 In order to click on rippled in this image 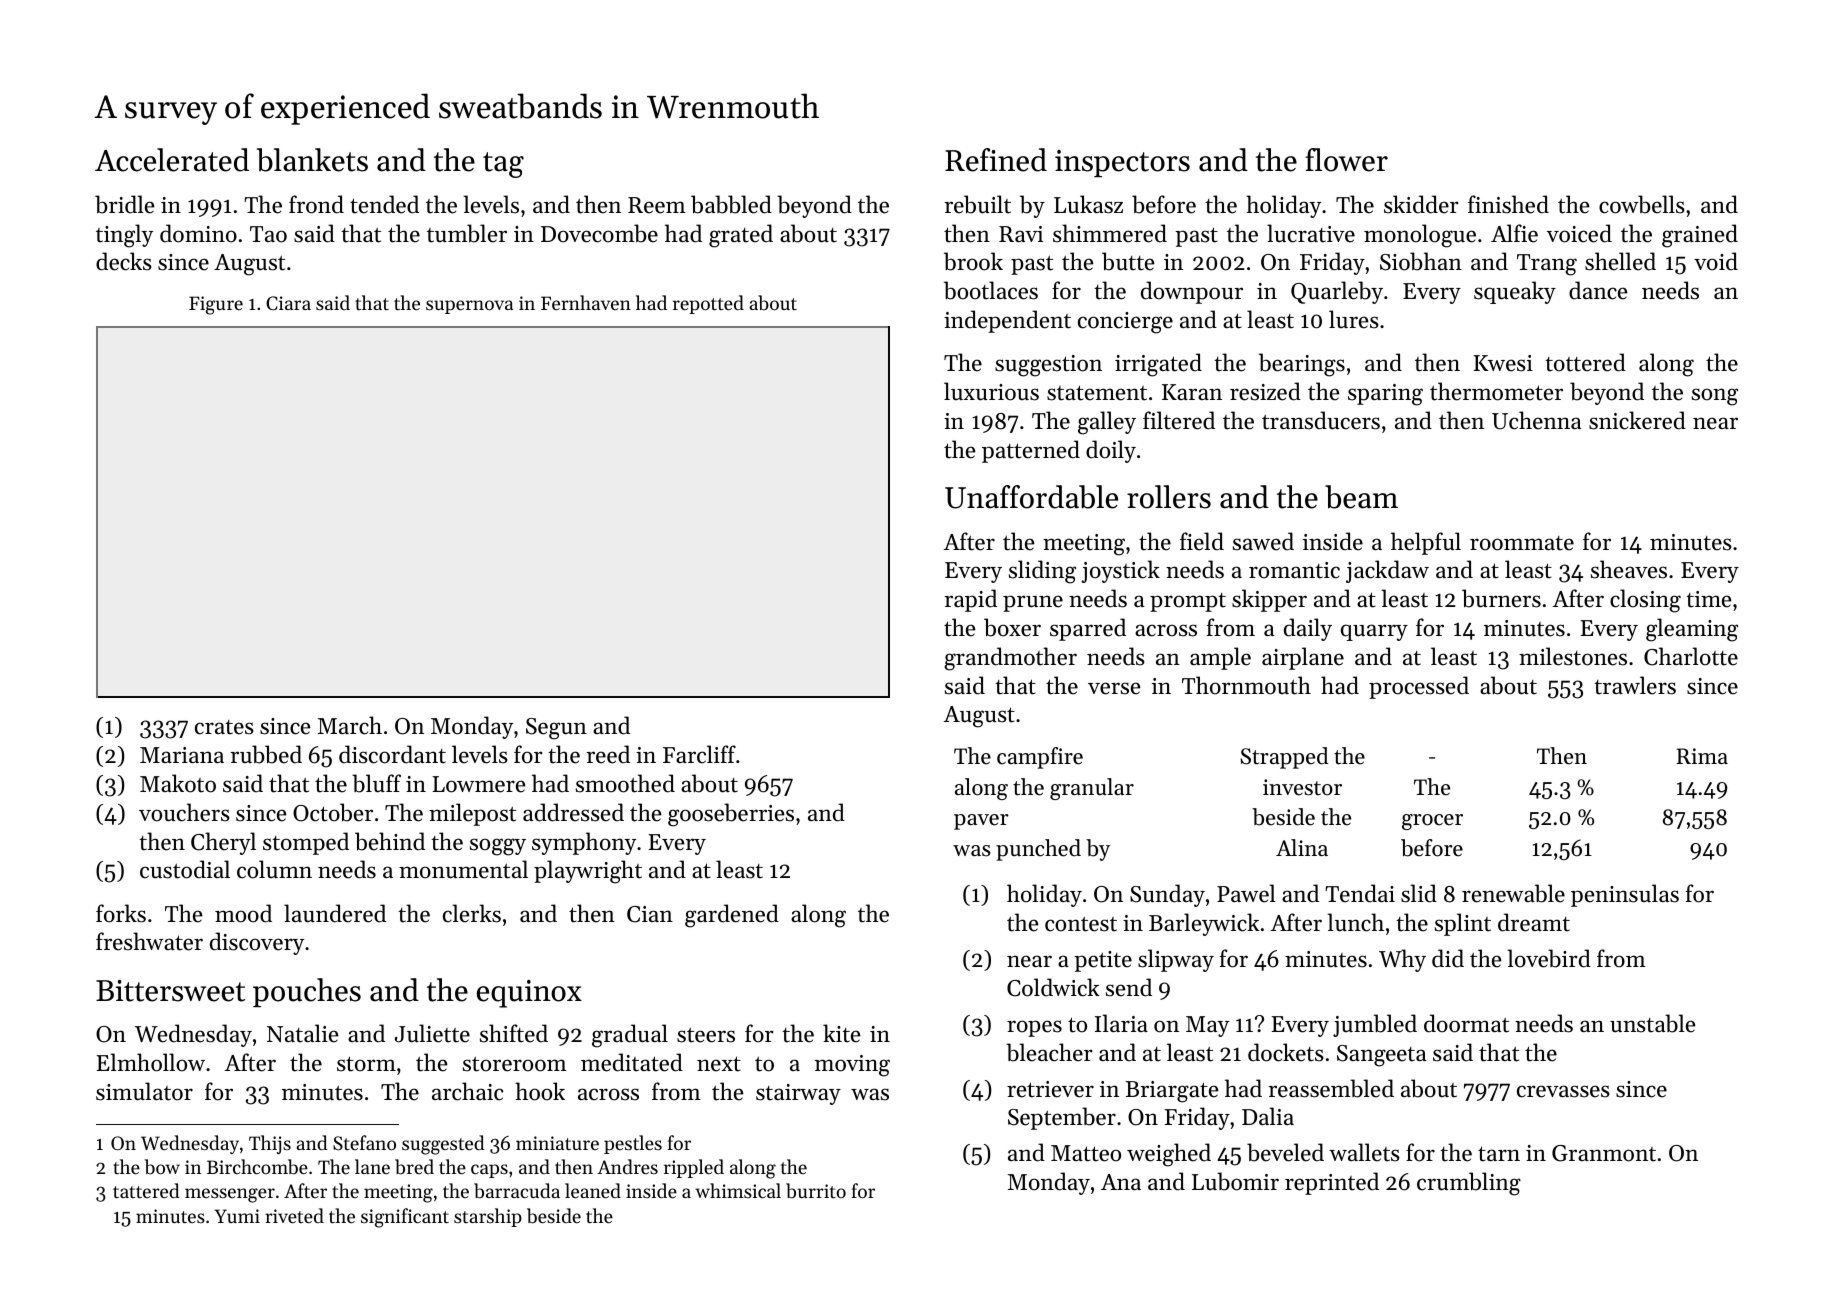, I will do `click(694, 1168)`.
